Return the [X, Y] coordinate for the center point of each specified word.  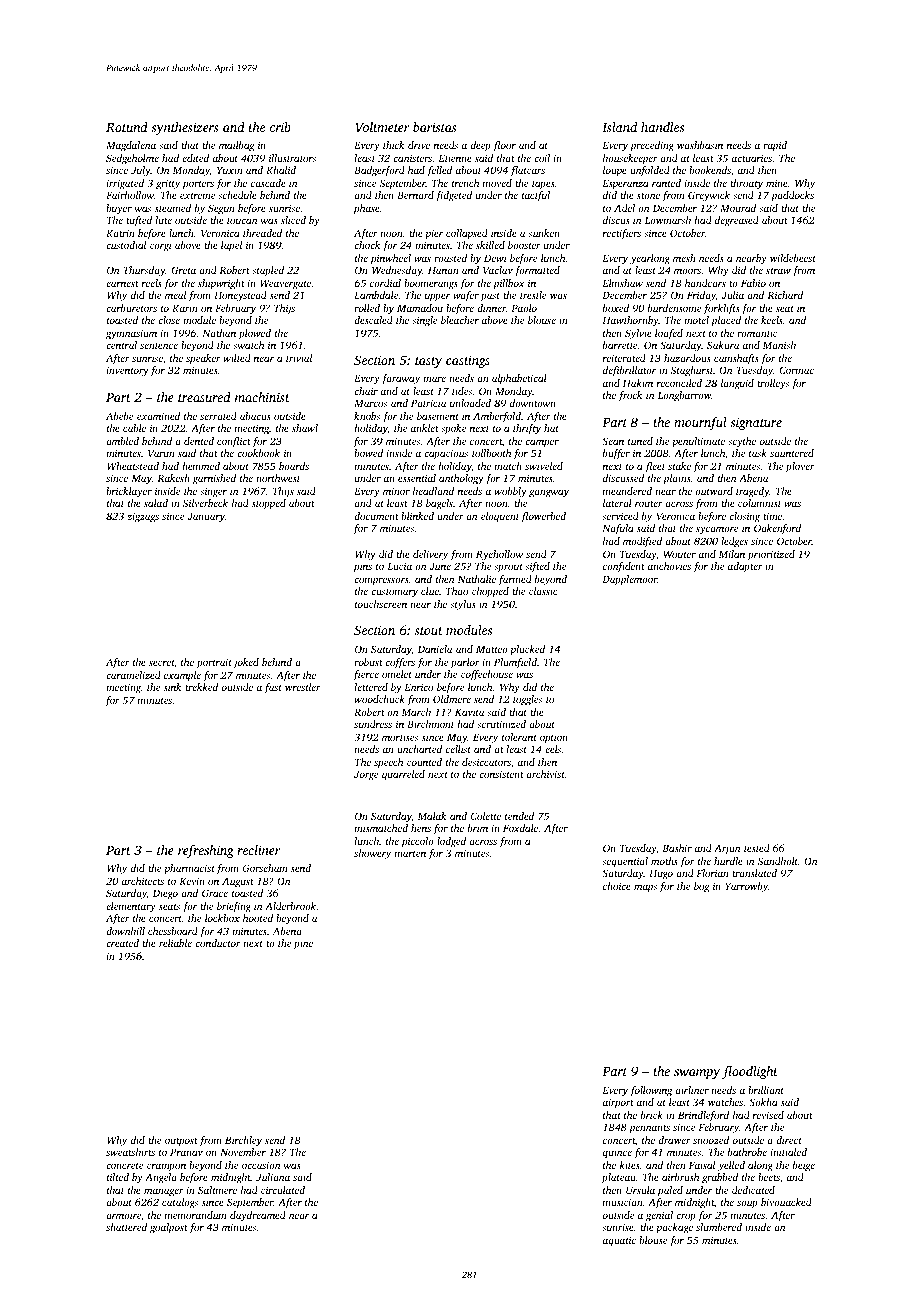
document [376, 516]
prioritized [771, 555]
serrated [218, 416]
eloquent [500, 517]
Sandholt [778, 861]
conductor [218, 943]
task [758, 453]
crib [280, 127]
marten [410, 854]
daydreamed [258, 1216]
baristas [435, 127]
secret [161, 663]
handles [662, 127]
